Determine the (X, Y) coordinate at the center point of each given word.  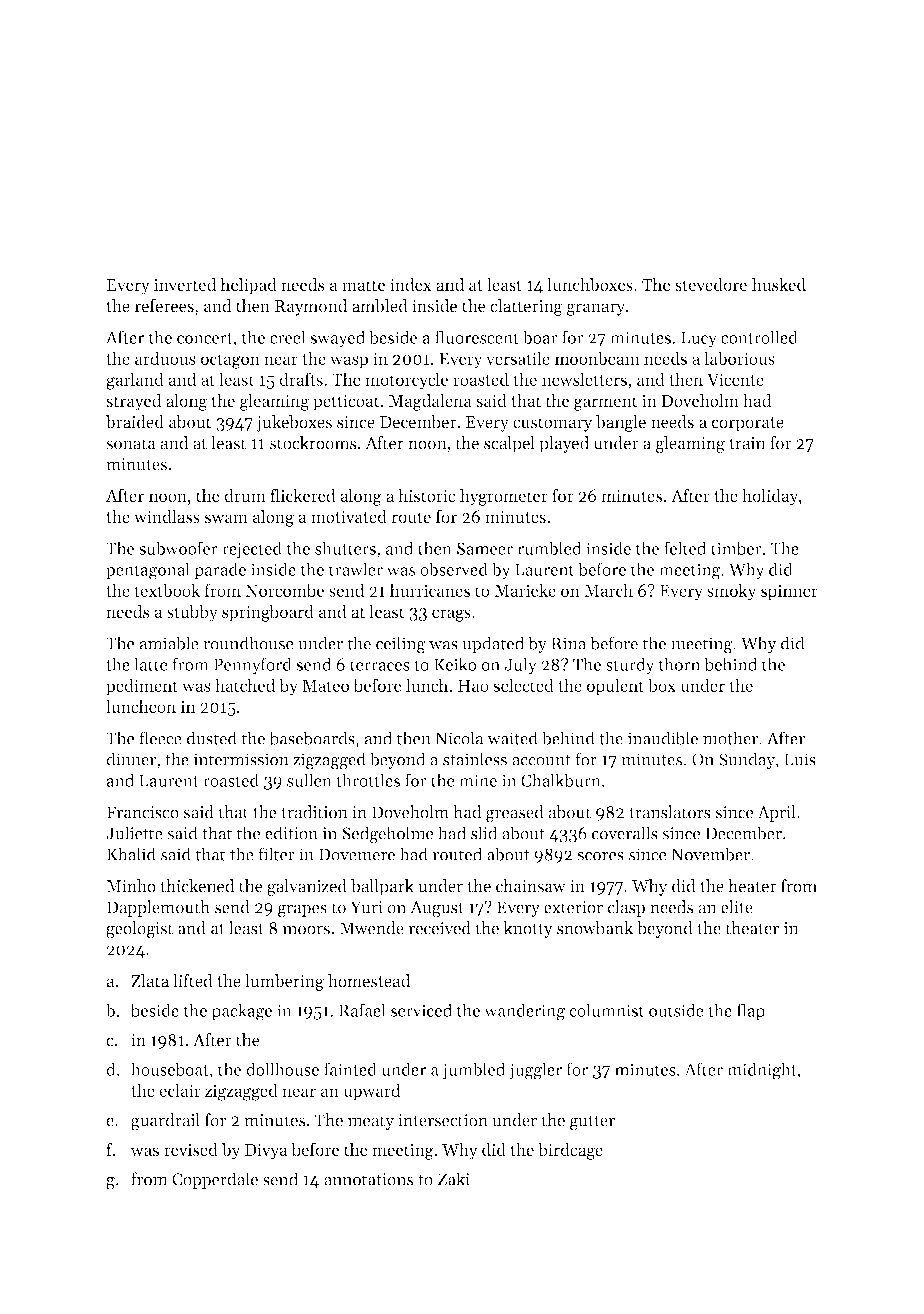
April (776, 813)
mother (730, 738)
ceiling (401, 645)
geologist (139, 930)
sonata (131, 444)
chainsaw (531, 886)
